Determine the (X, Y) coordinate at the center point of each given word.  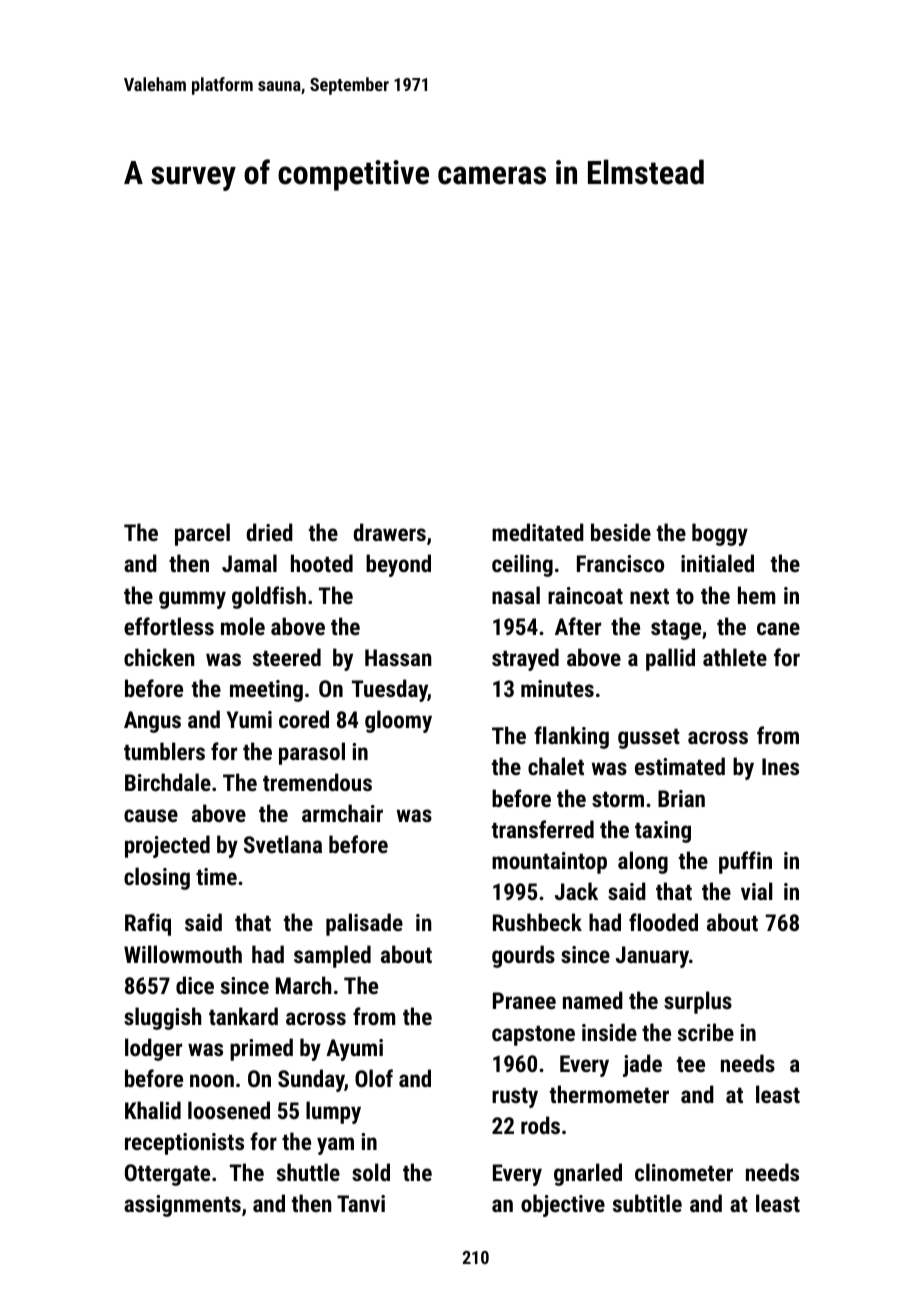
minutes (557, 688)
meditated (538, 532)
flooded (663, 922)
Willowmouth (183, 954)
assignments (182, 1206)
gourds (523, 956)
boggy (720, 534)
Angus (152, 722)
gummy (192, 600)
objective (563, 1205)
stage (676, 630)
